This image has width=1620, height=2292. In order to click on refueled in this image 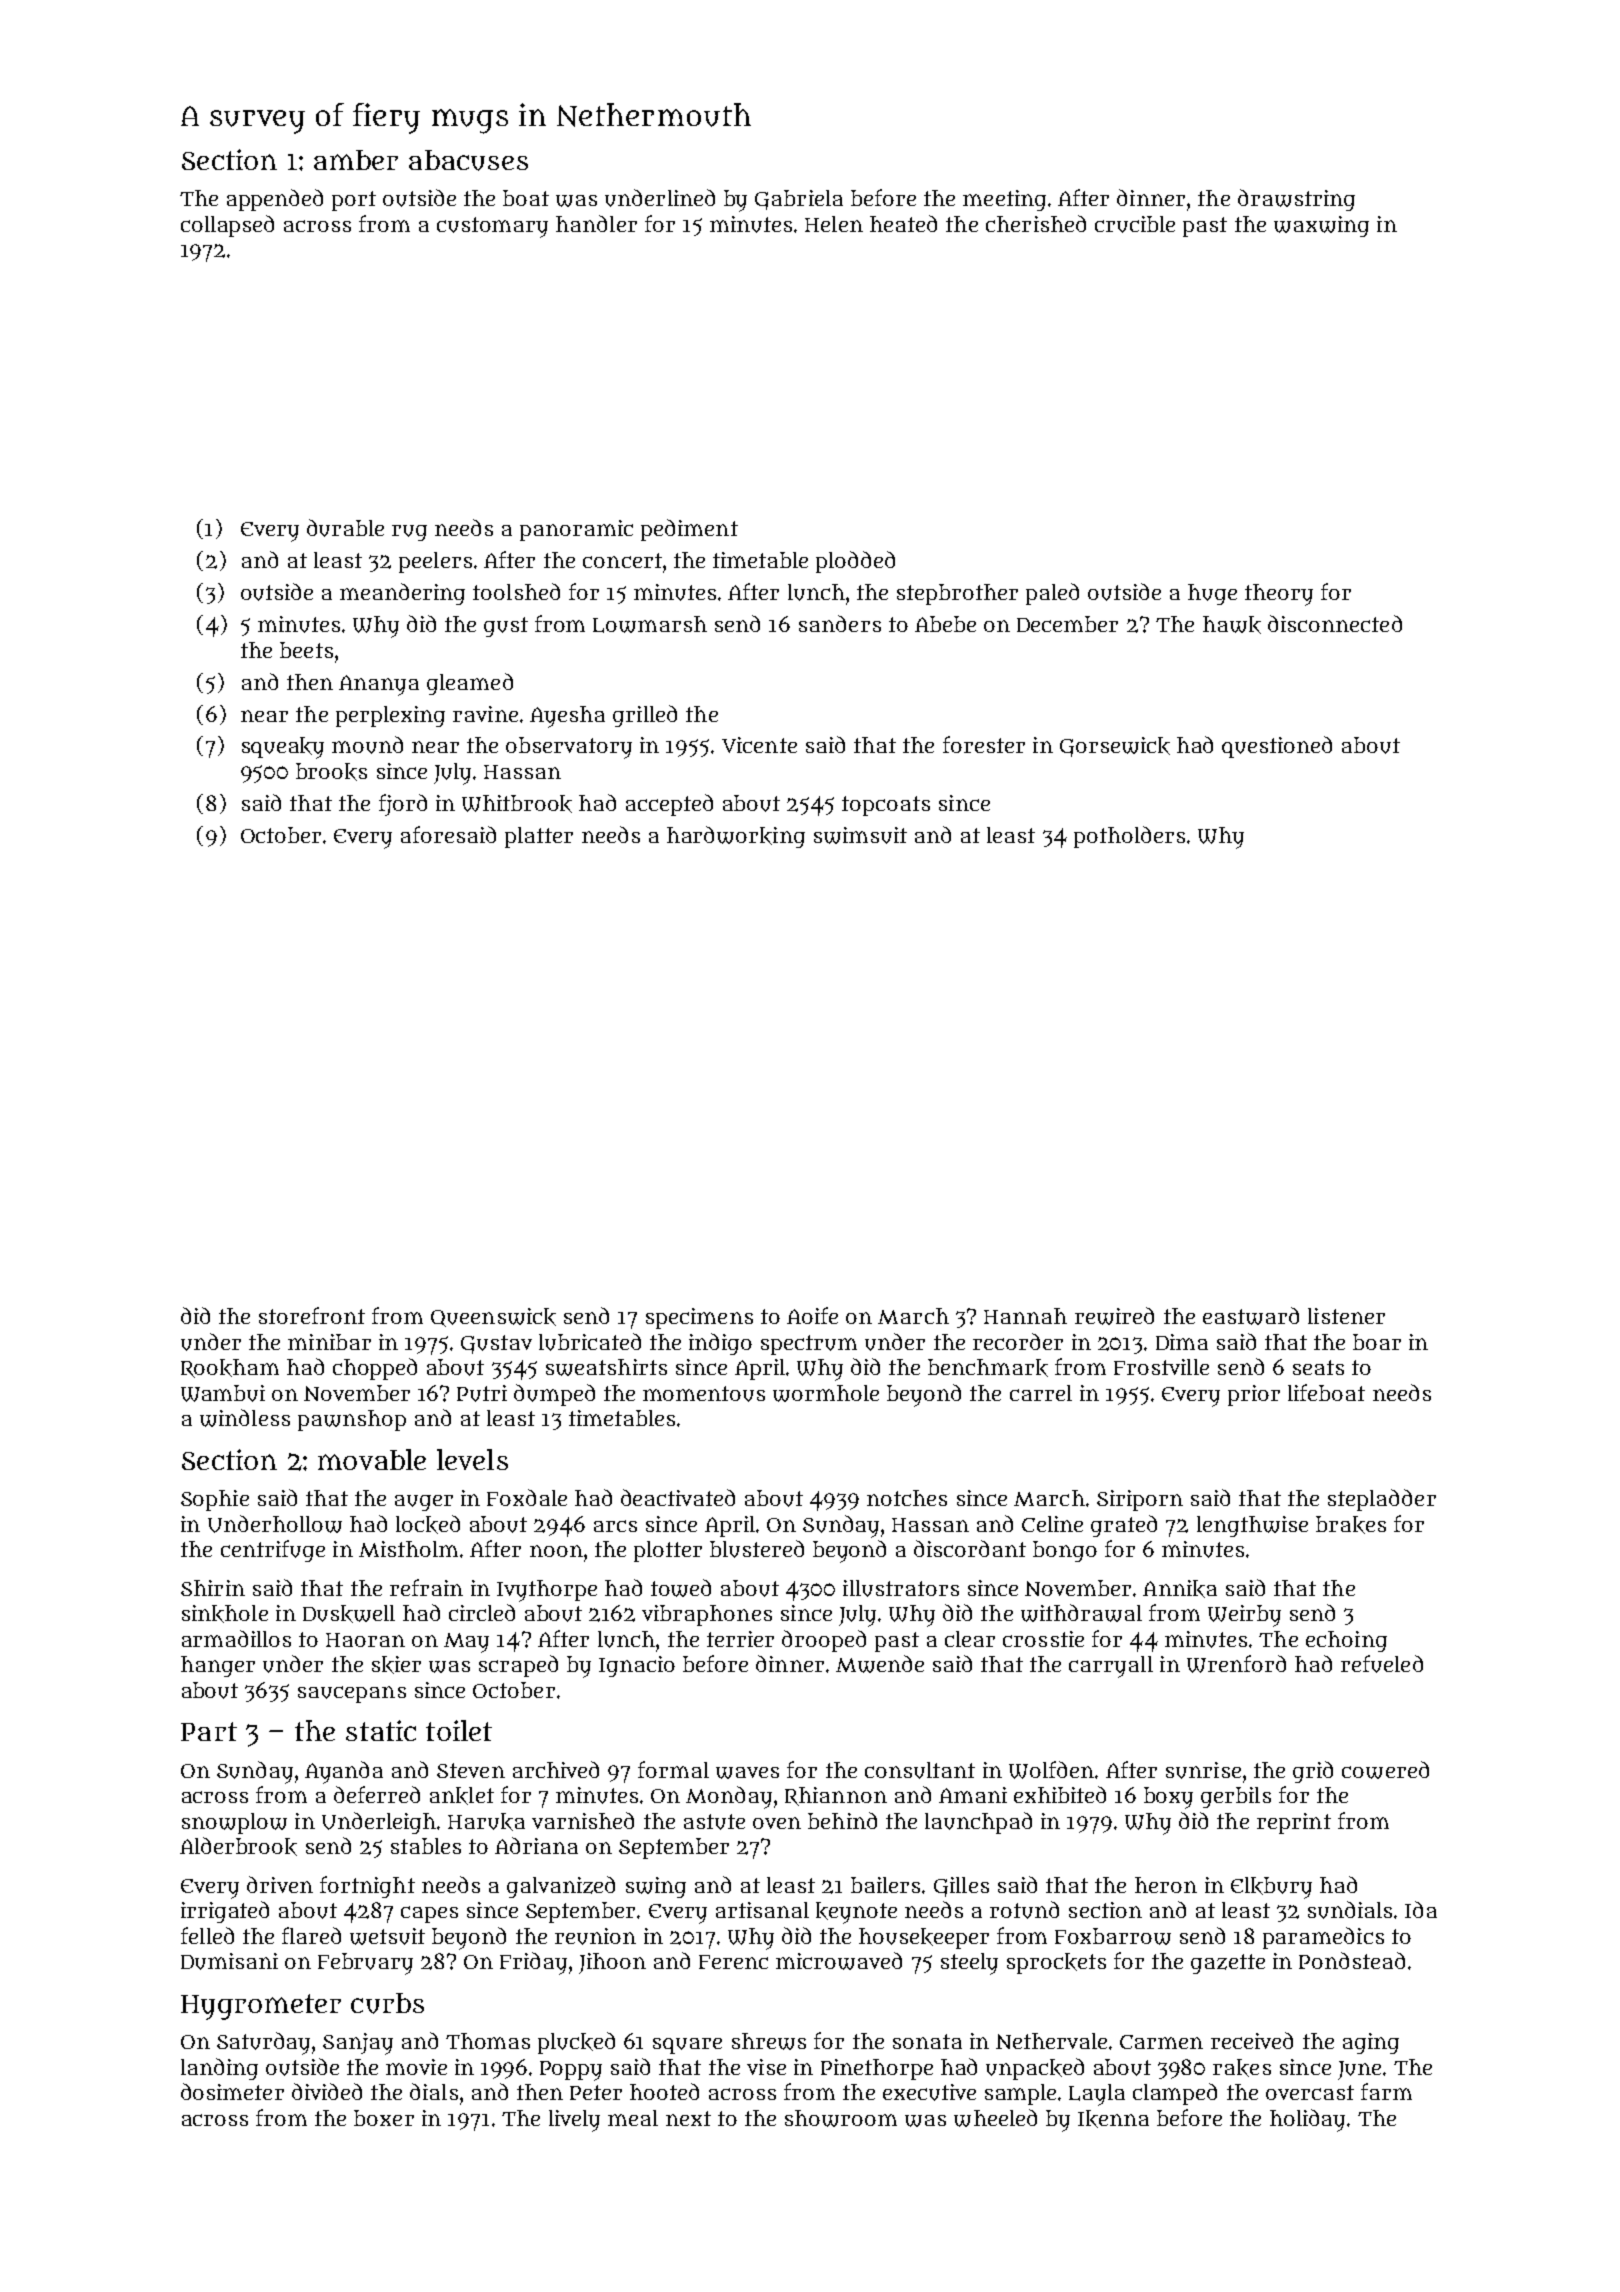, I will do `click(1382, 1664)`.
